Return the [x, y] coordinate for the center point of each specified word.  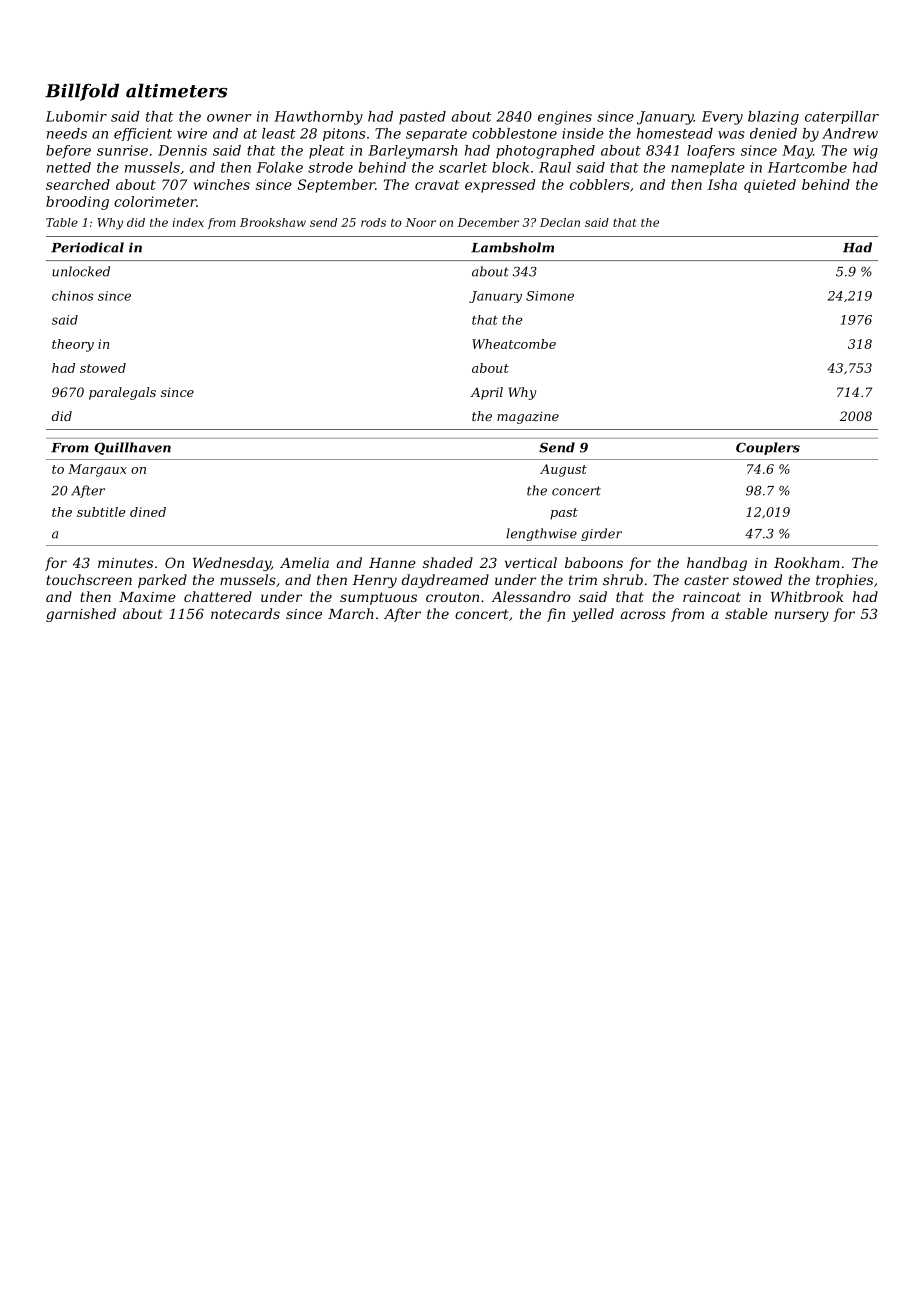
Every [722, 118]
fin [556, 615]
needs [67, 133]
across [643, 615]
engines [565, 118]
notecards [245, 613]
